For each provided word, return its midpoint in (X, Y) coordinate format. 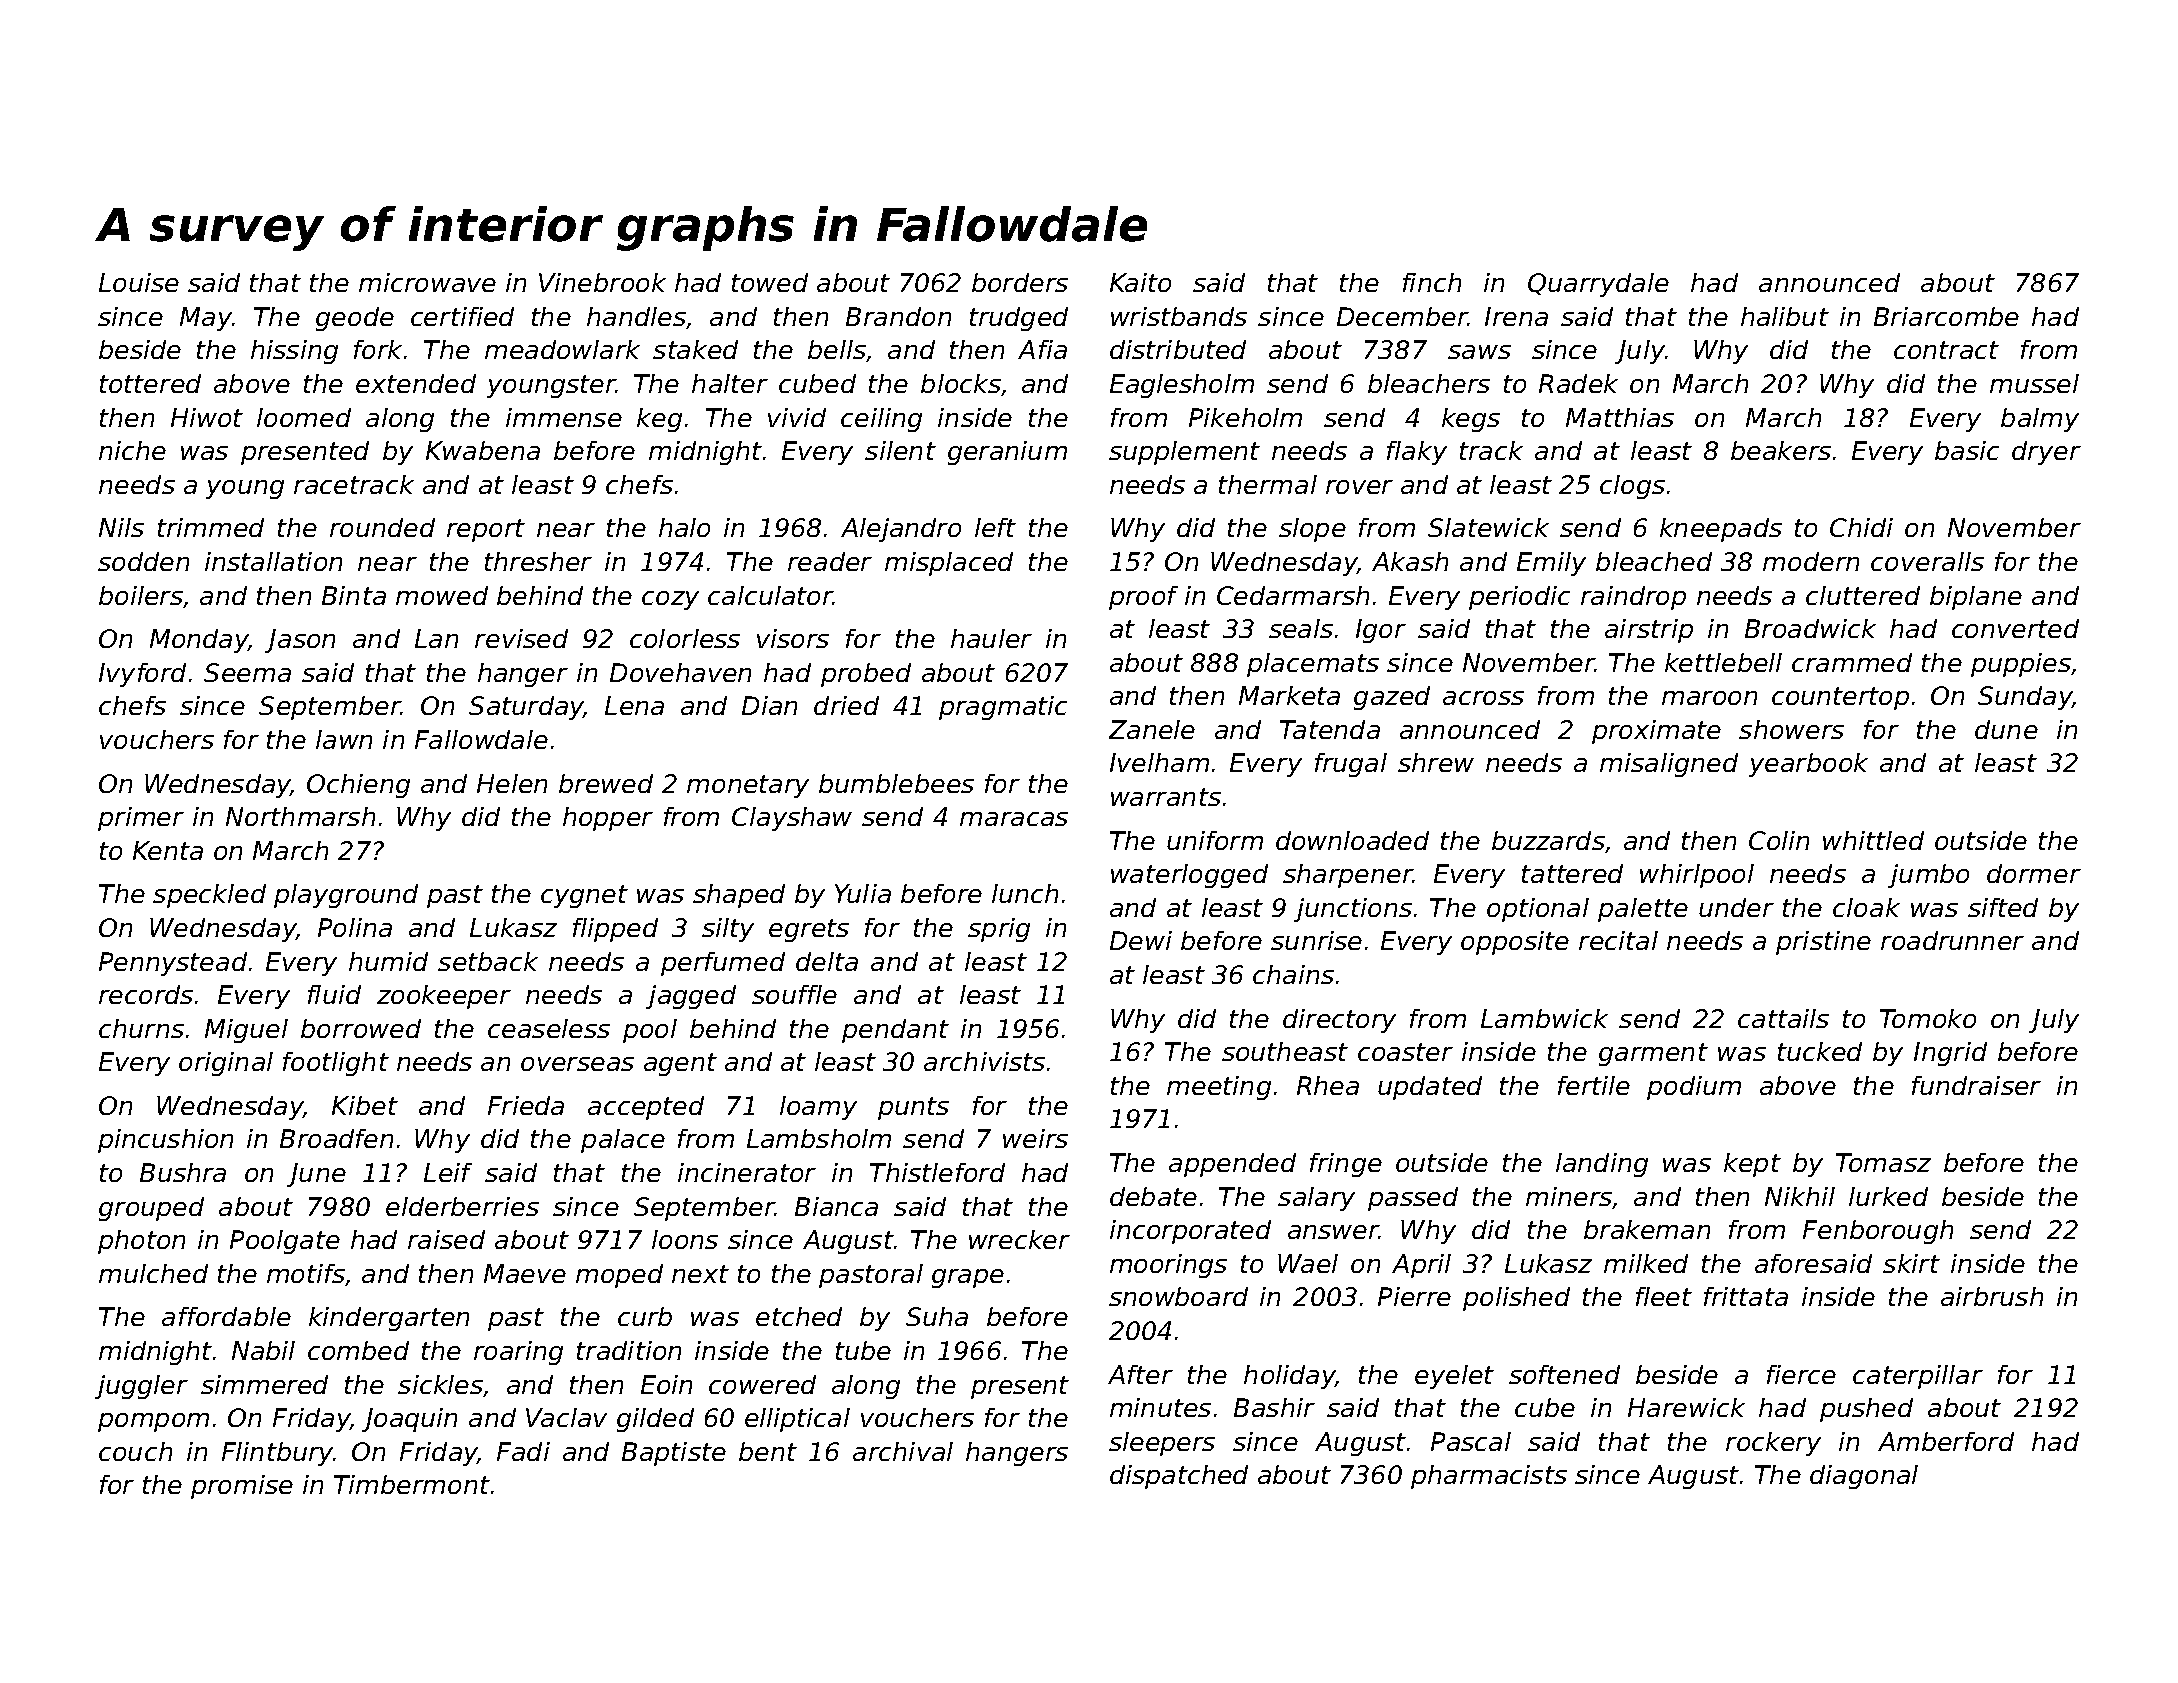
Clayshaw (792, 819)
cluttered (1863, 595)
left (995, 527)
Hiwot (207, 417)
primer (141, 819)
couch (135, 1451)
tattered (1572, 873)
